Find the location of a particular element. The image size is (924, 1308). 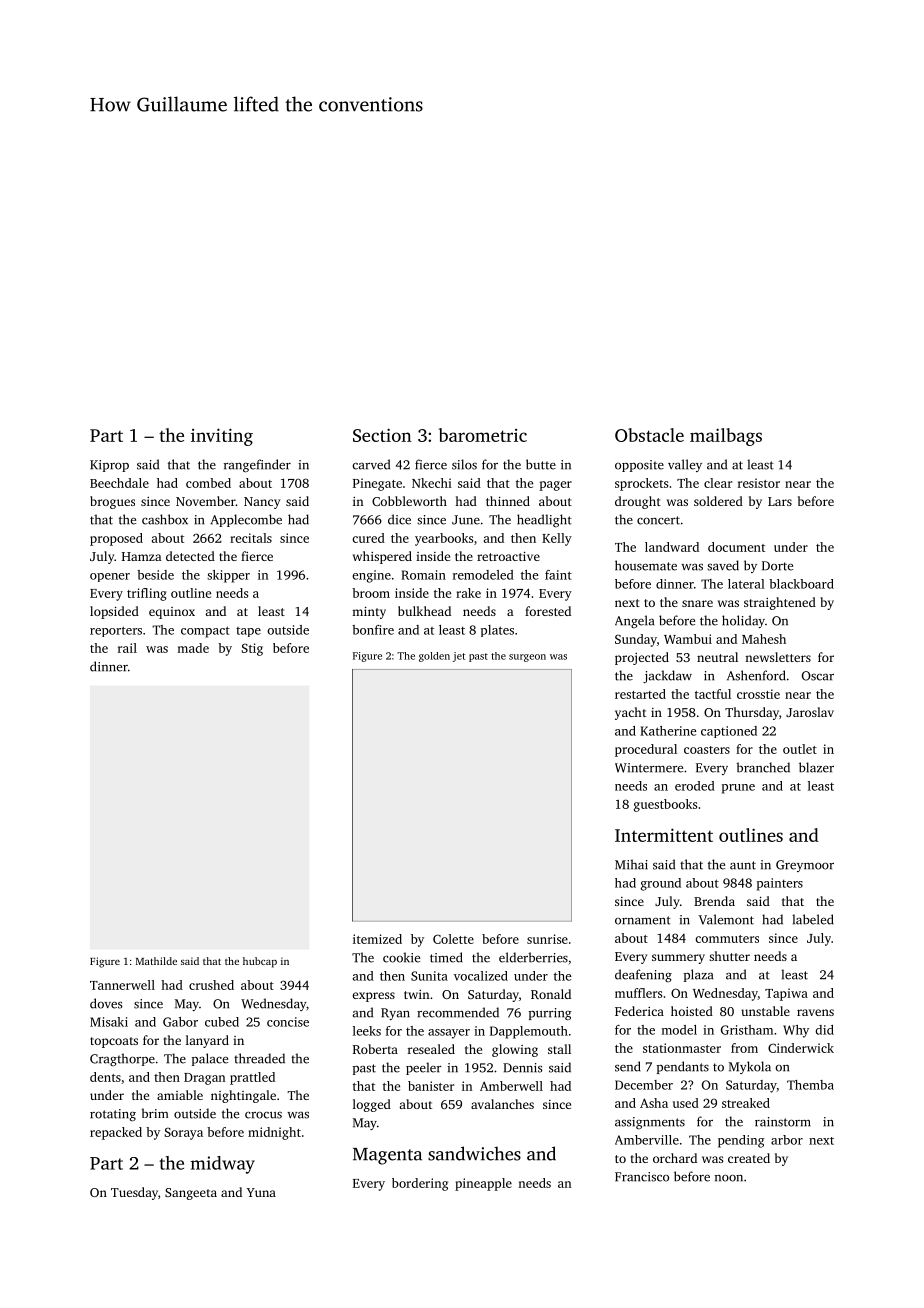

aunt is located at coordinates (743, 865).
